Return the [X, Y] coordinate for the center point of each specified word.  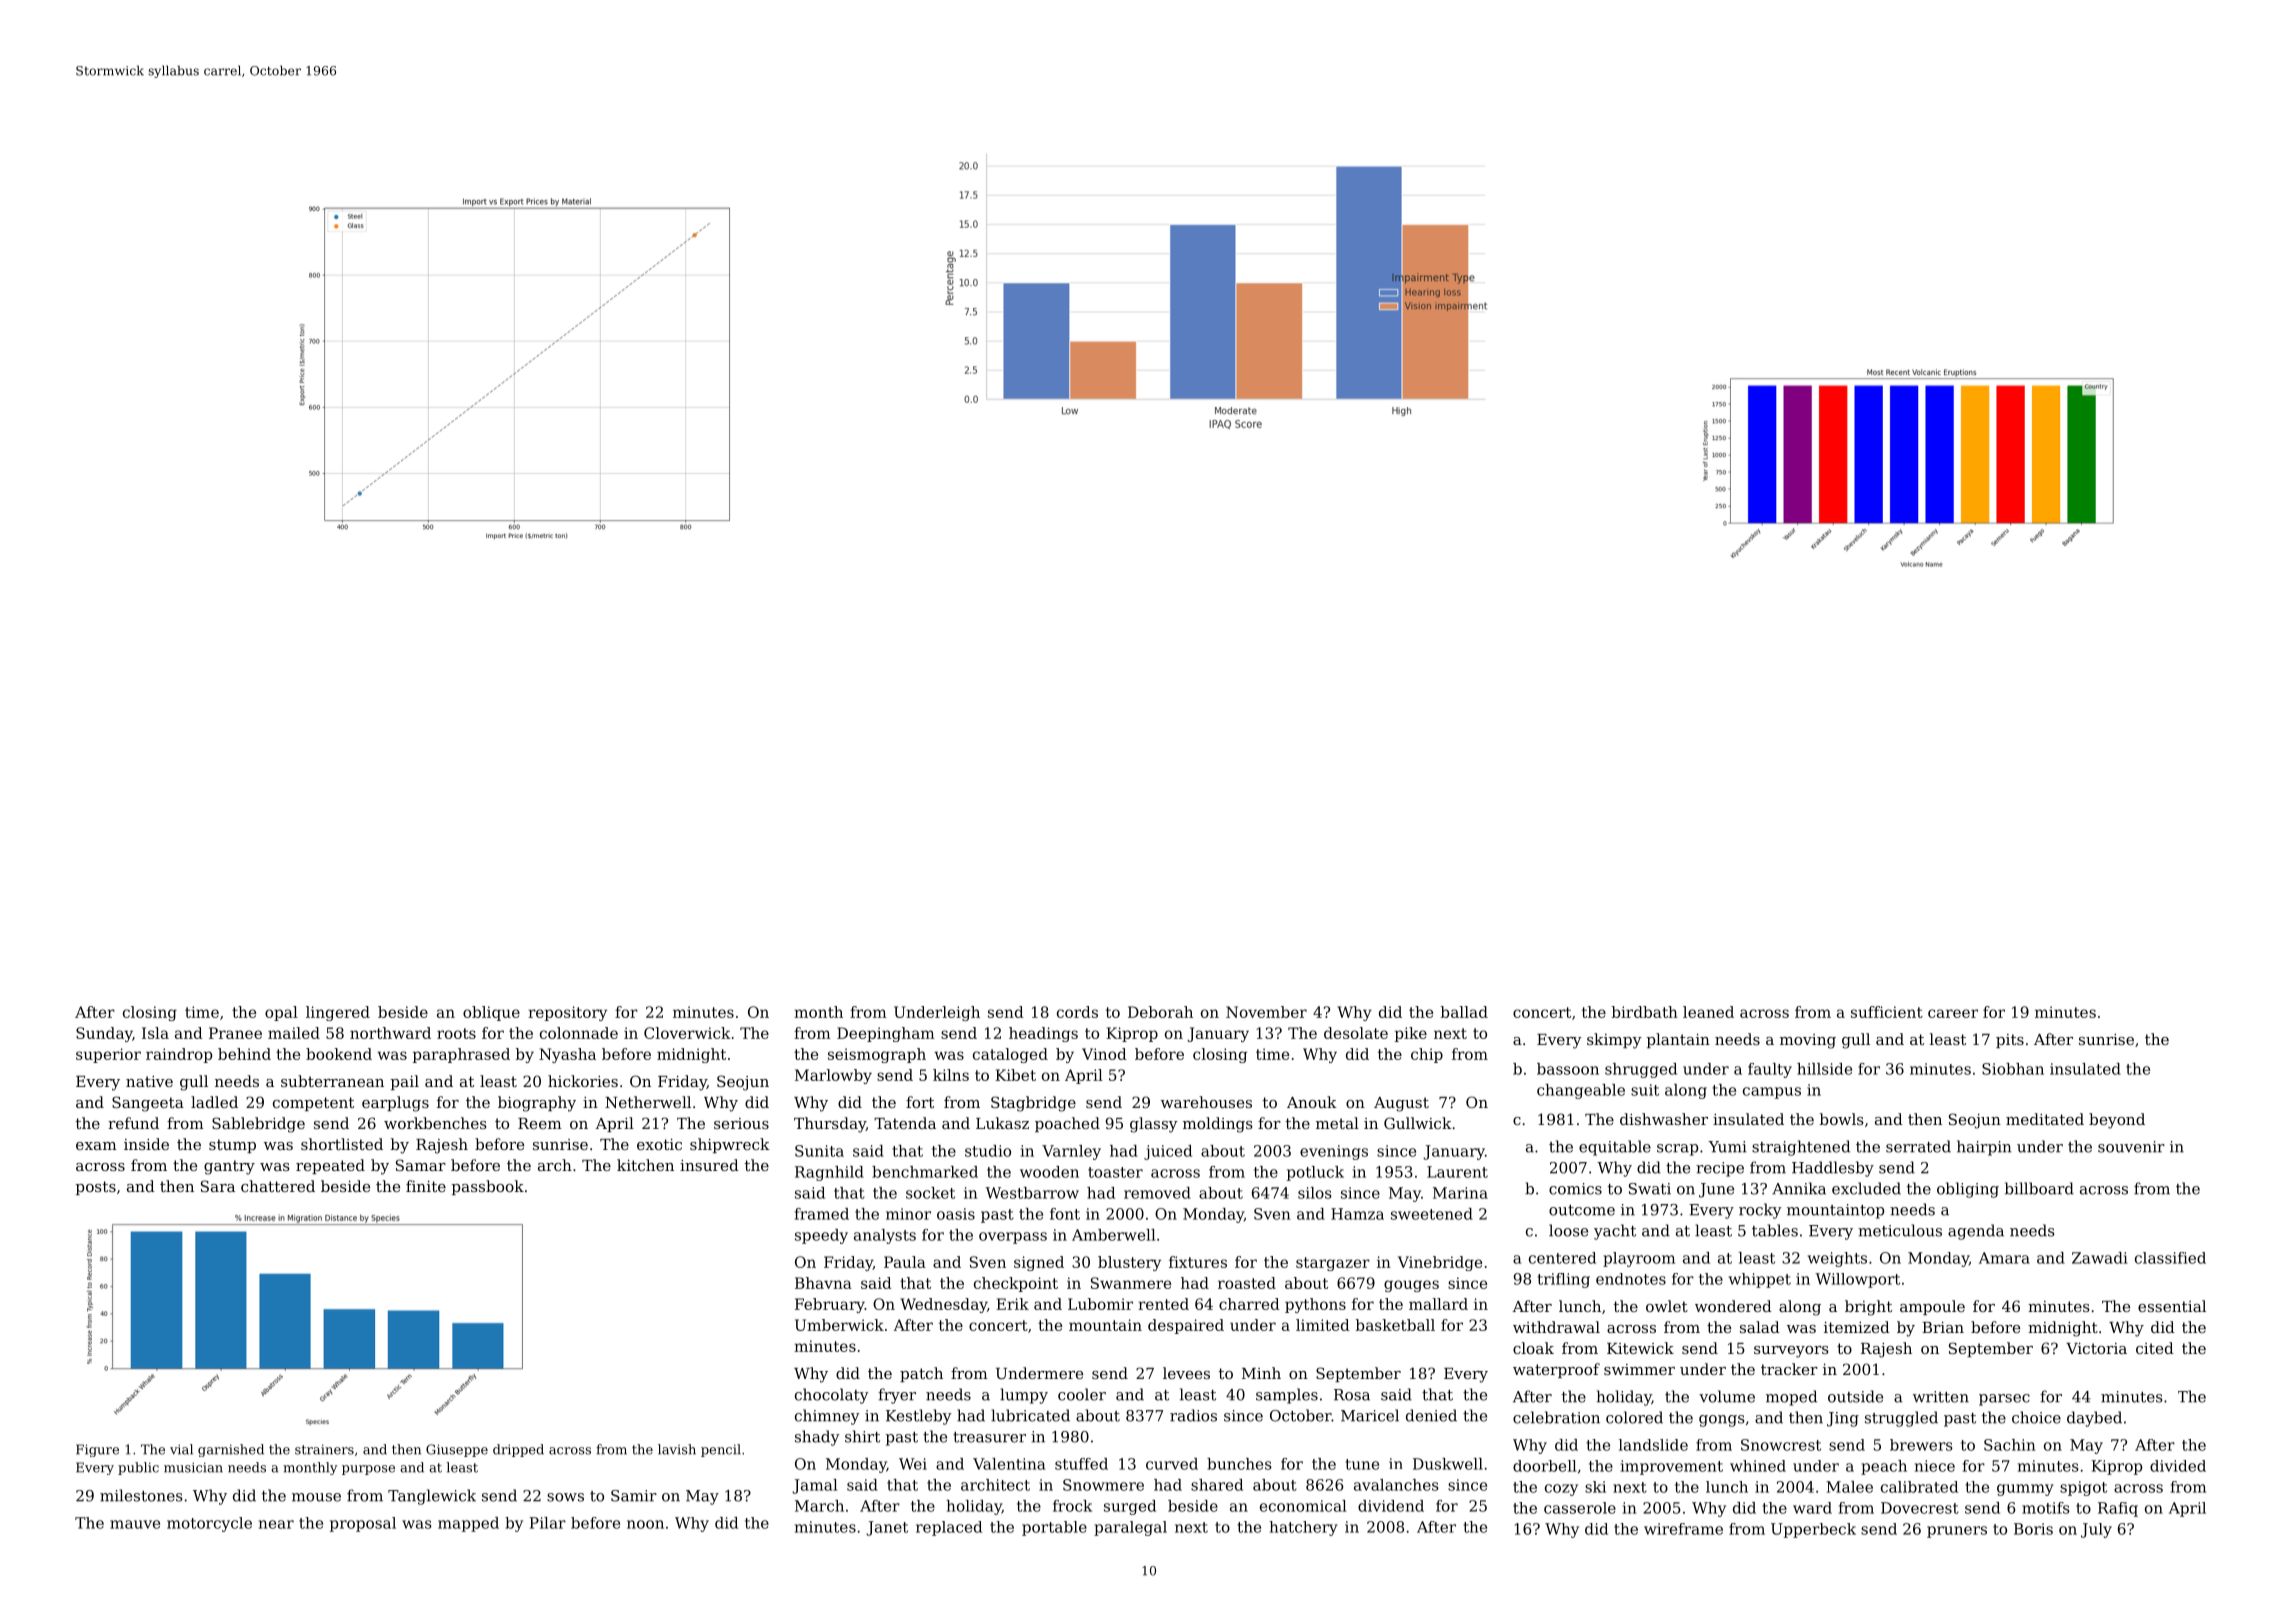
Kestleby [919, 1417]
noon [645, 1524]
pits [2010, 1041]
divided [2178, 1466]
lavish [677, 1449]
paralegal [1130, 1528]
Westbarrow [1032, 1193]
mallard [1438, 1304]
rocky [1760, 1211]
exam [96, 1146]
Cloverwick [687, 1033]
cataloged [1010, 1055]
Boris [2033, 1529]
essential [2172, 1306]
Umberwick [839, 1325]
